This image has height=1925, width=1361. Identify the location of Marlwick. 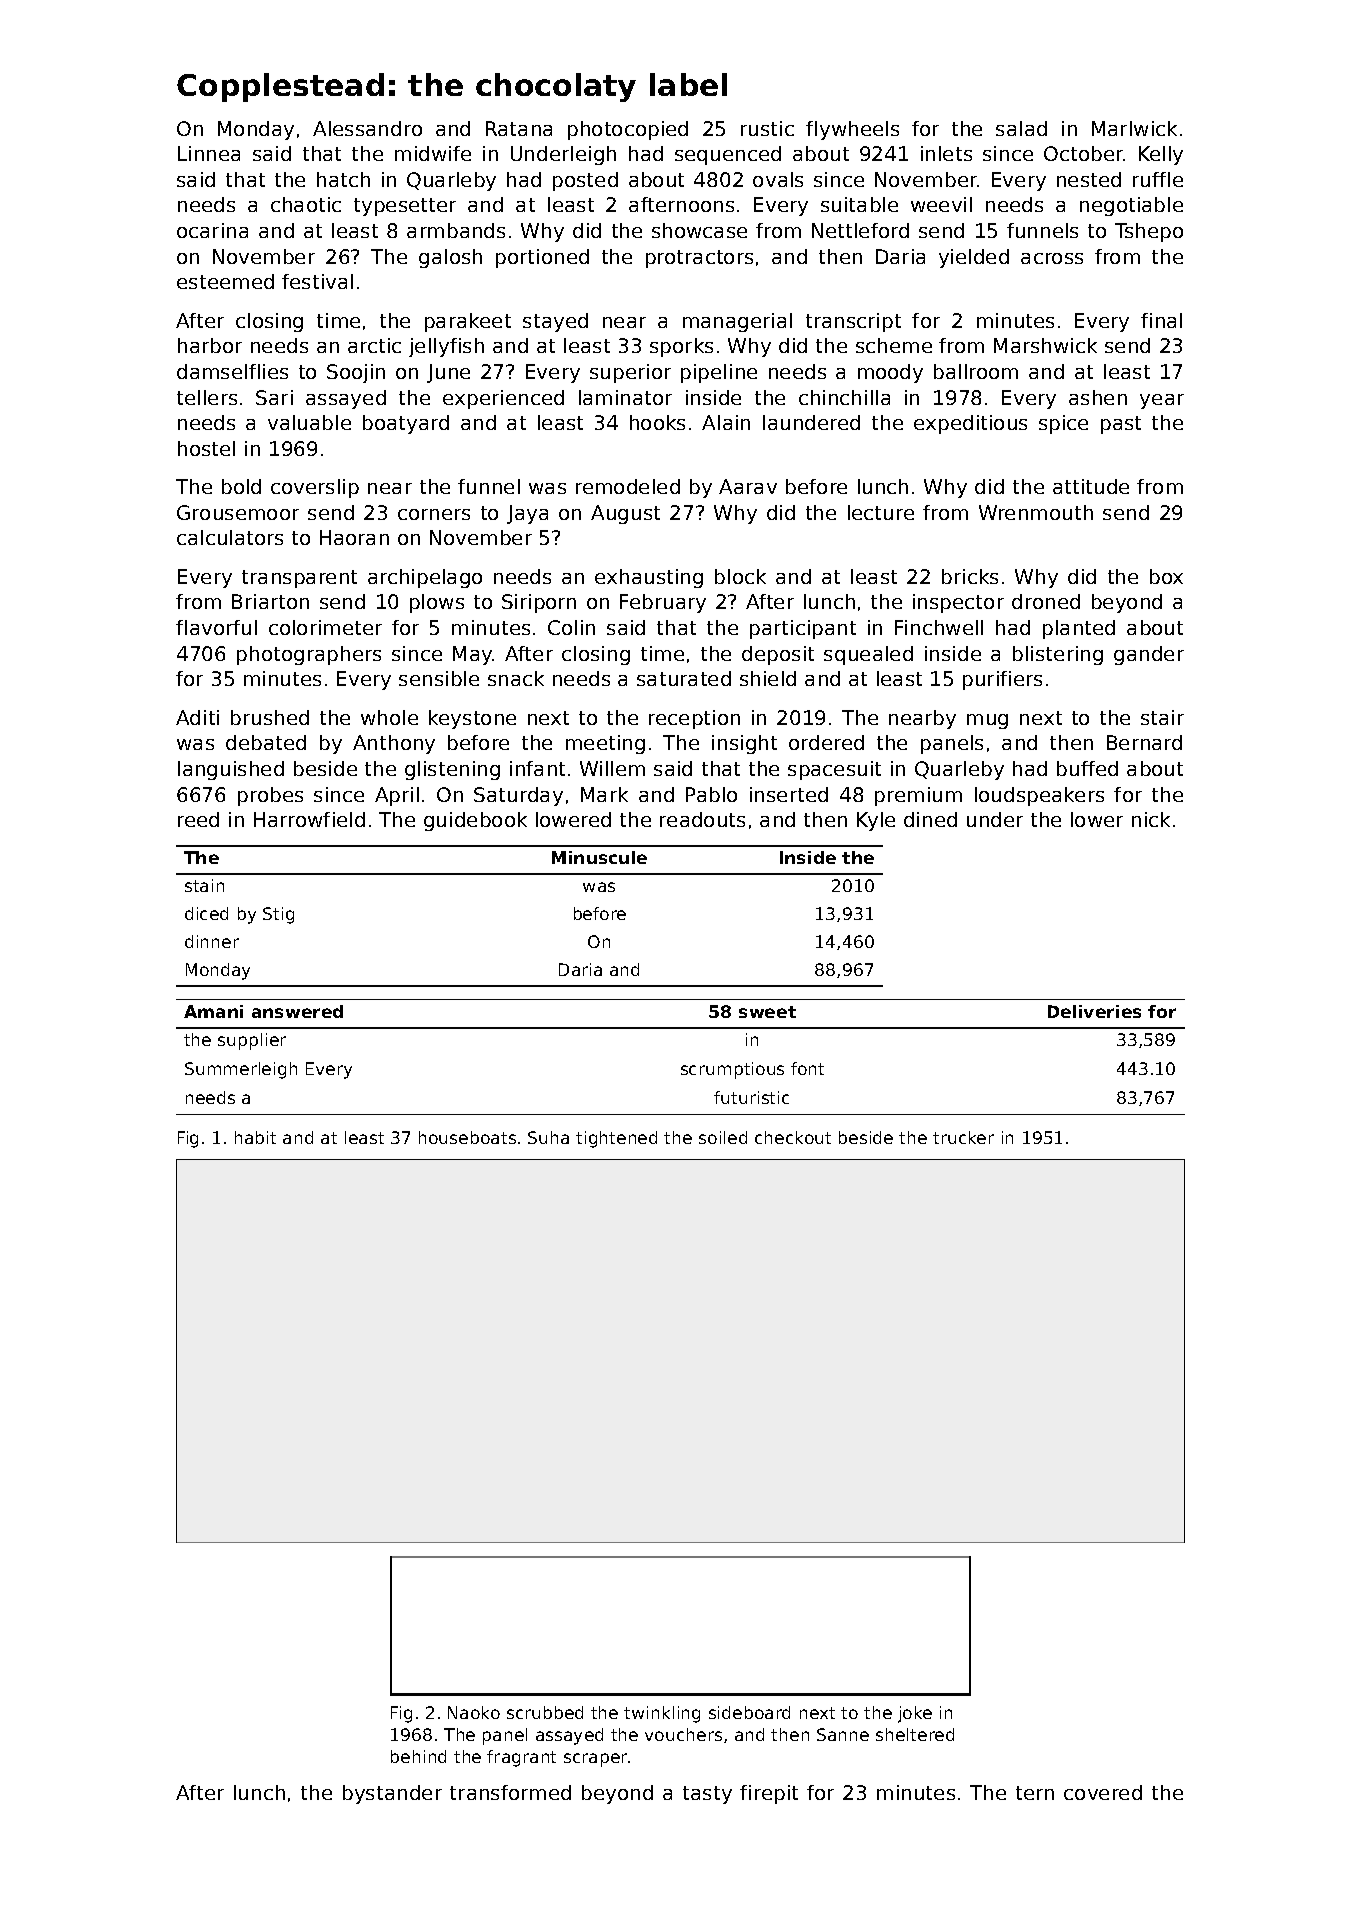
(1134, 128).
